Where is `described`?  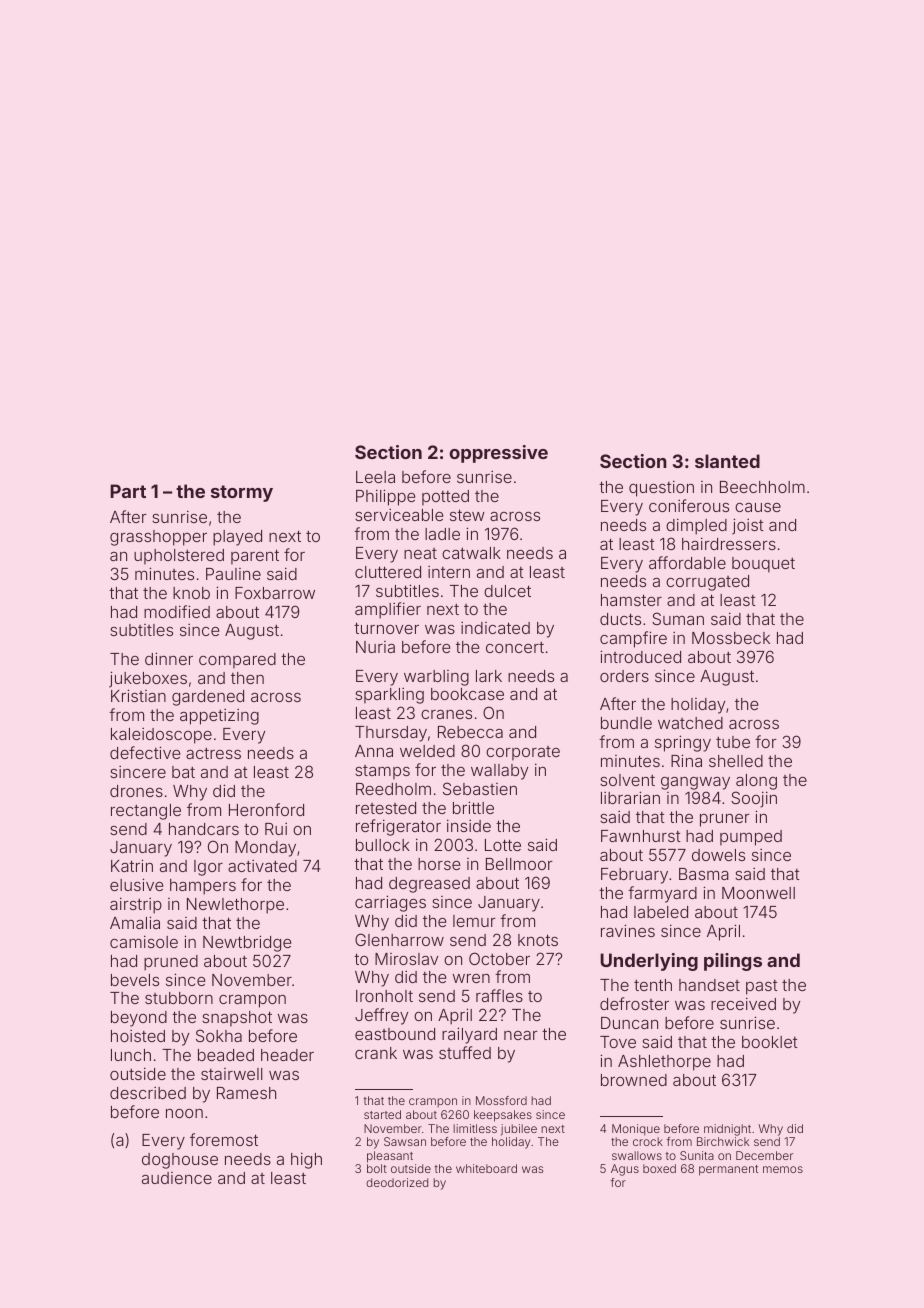
described is located at coordinates (148, 1093).
